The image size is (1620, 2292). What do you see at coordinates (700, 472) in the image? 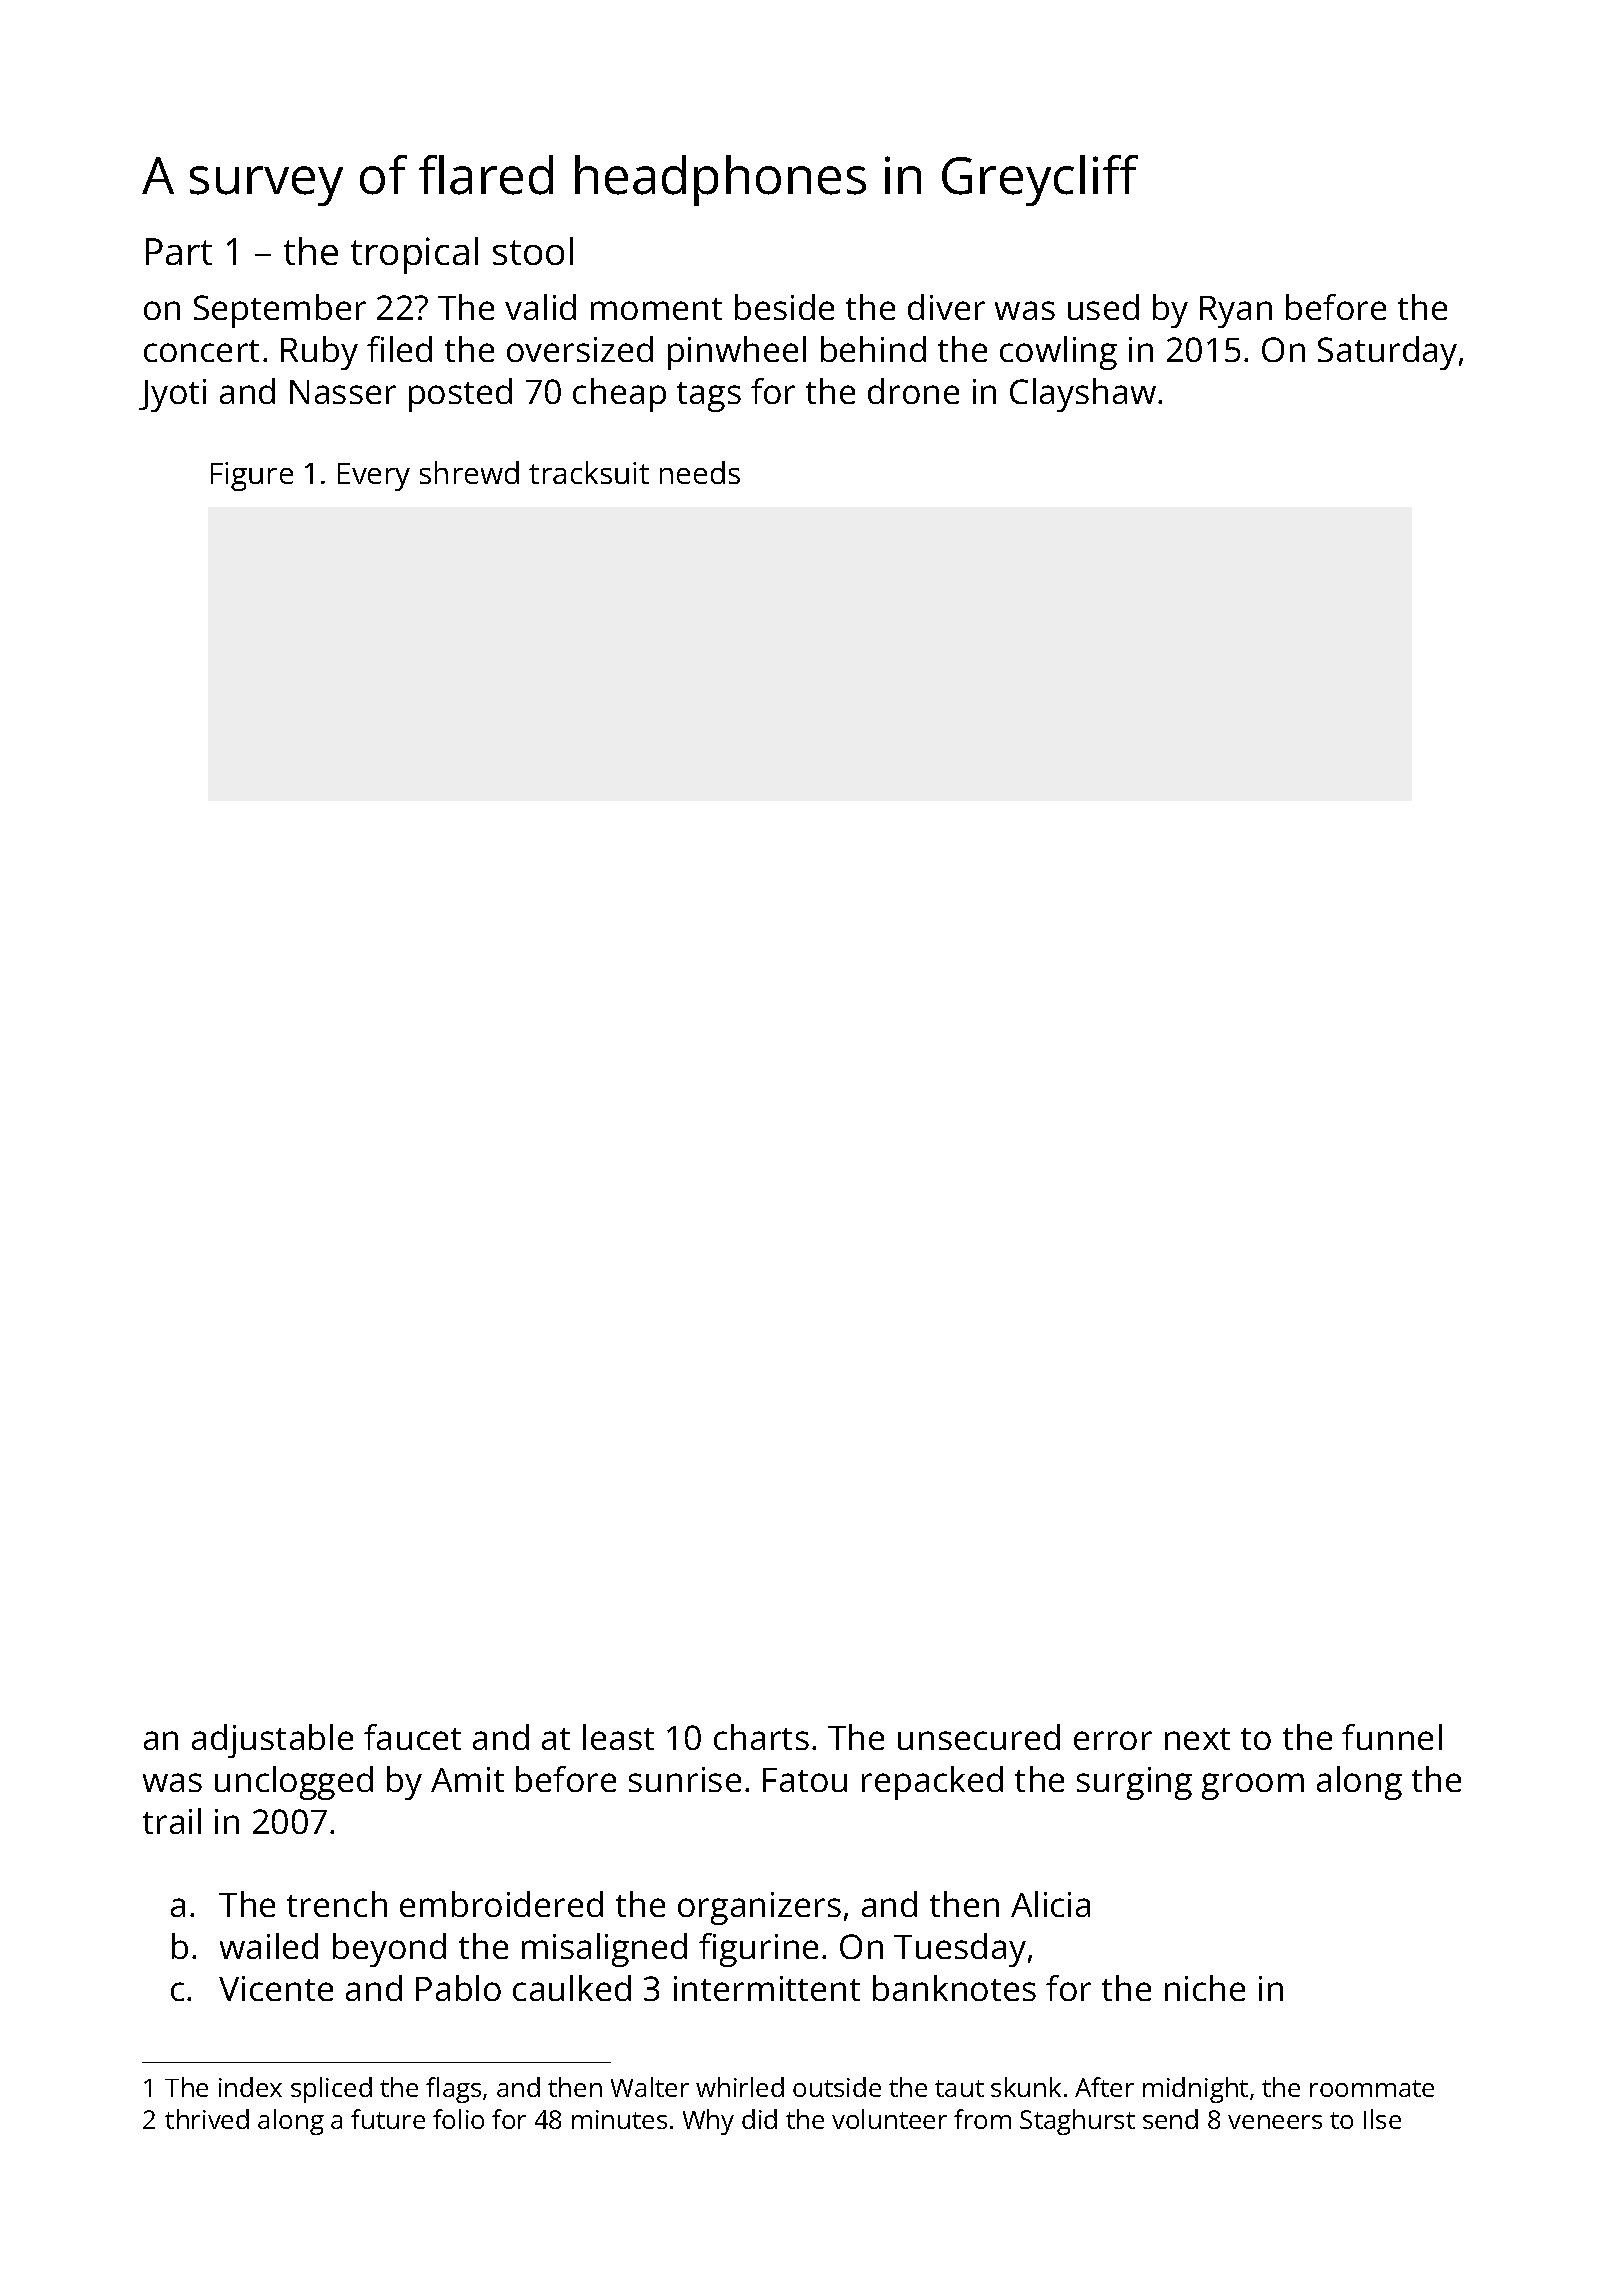
I see `needs` at bounding box center [700, 472].
